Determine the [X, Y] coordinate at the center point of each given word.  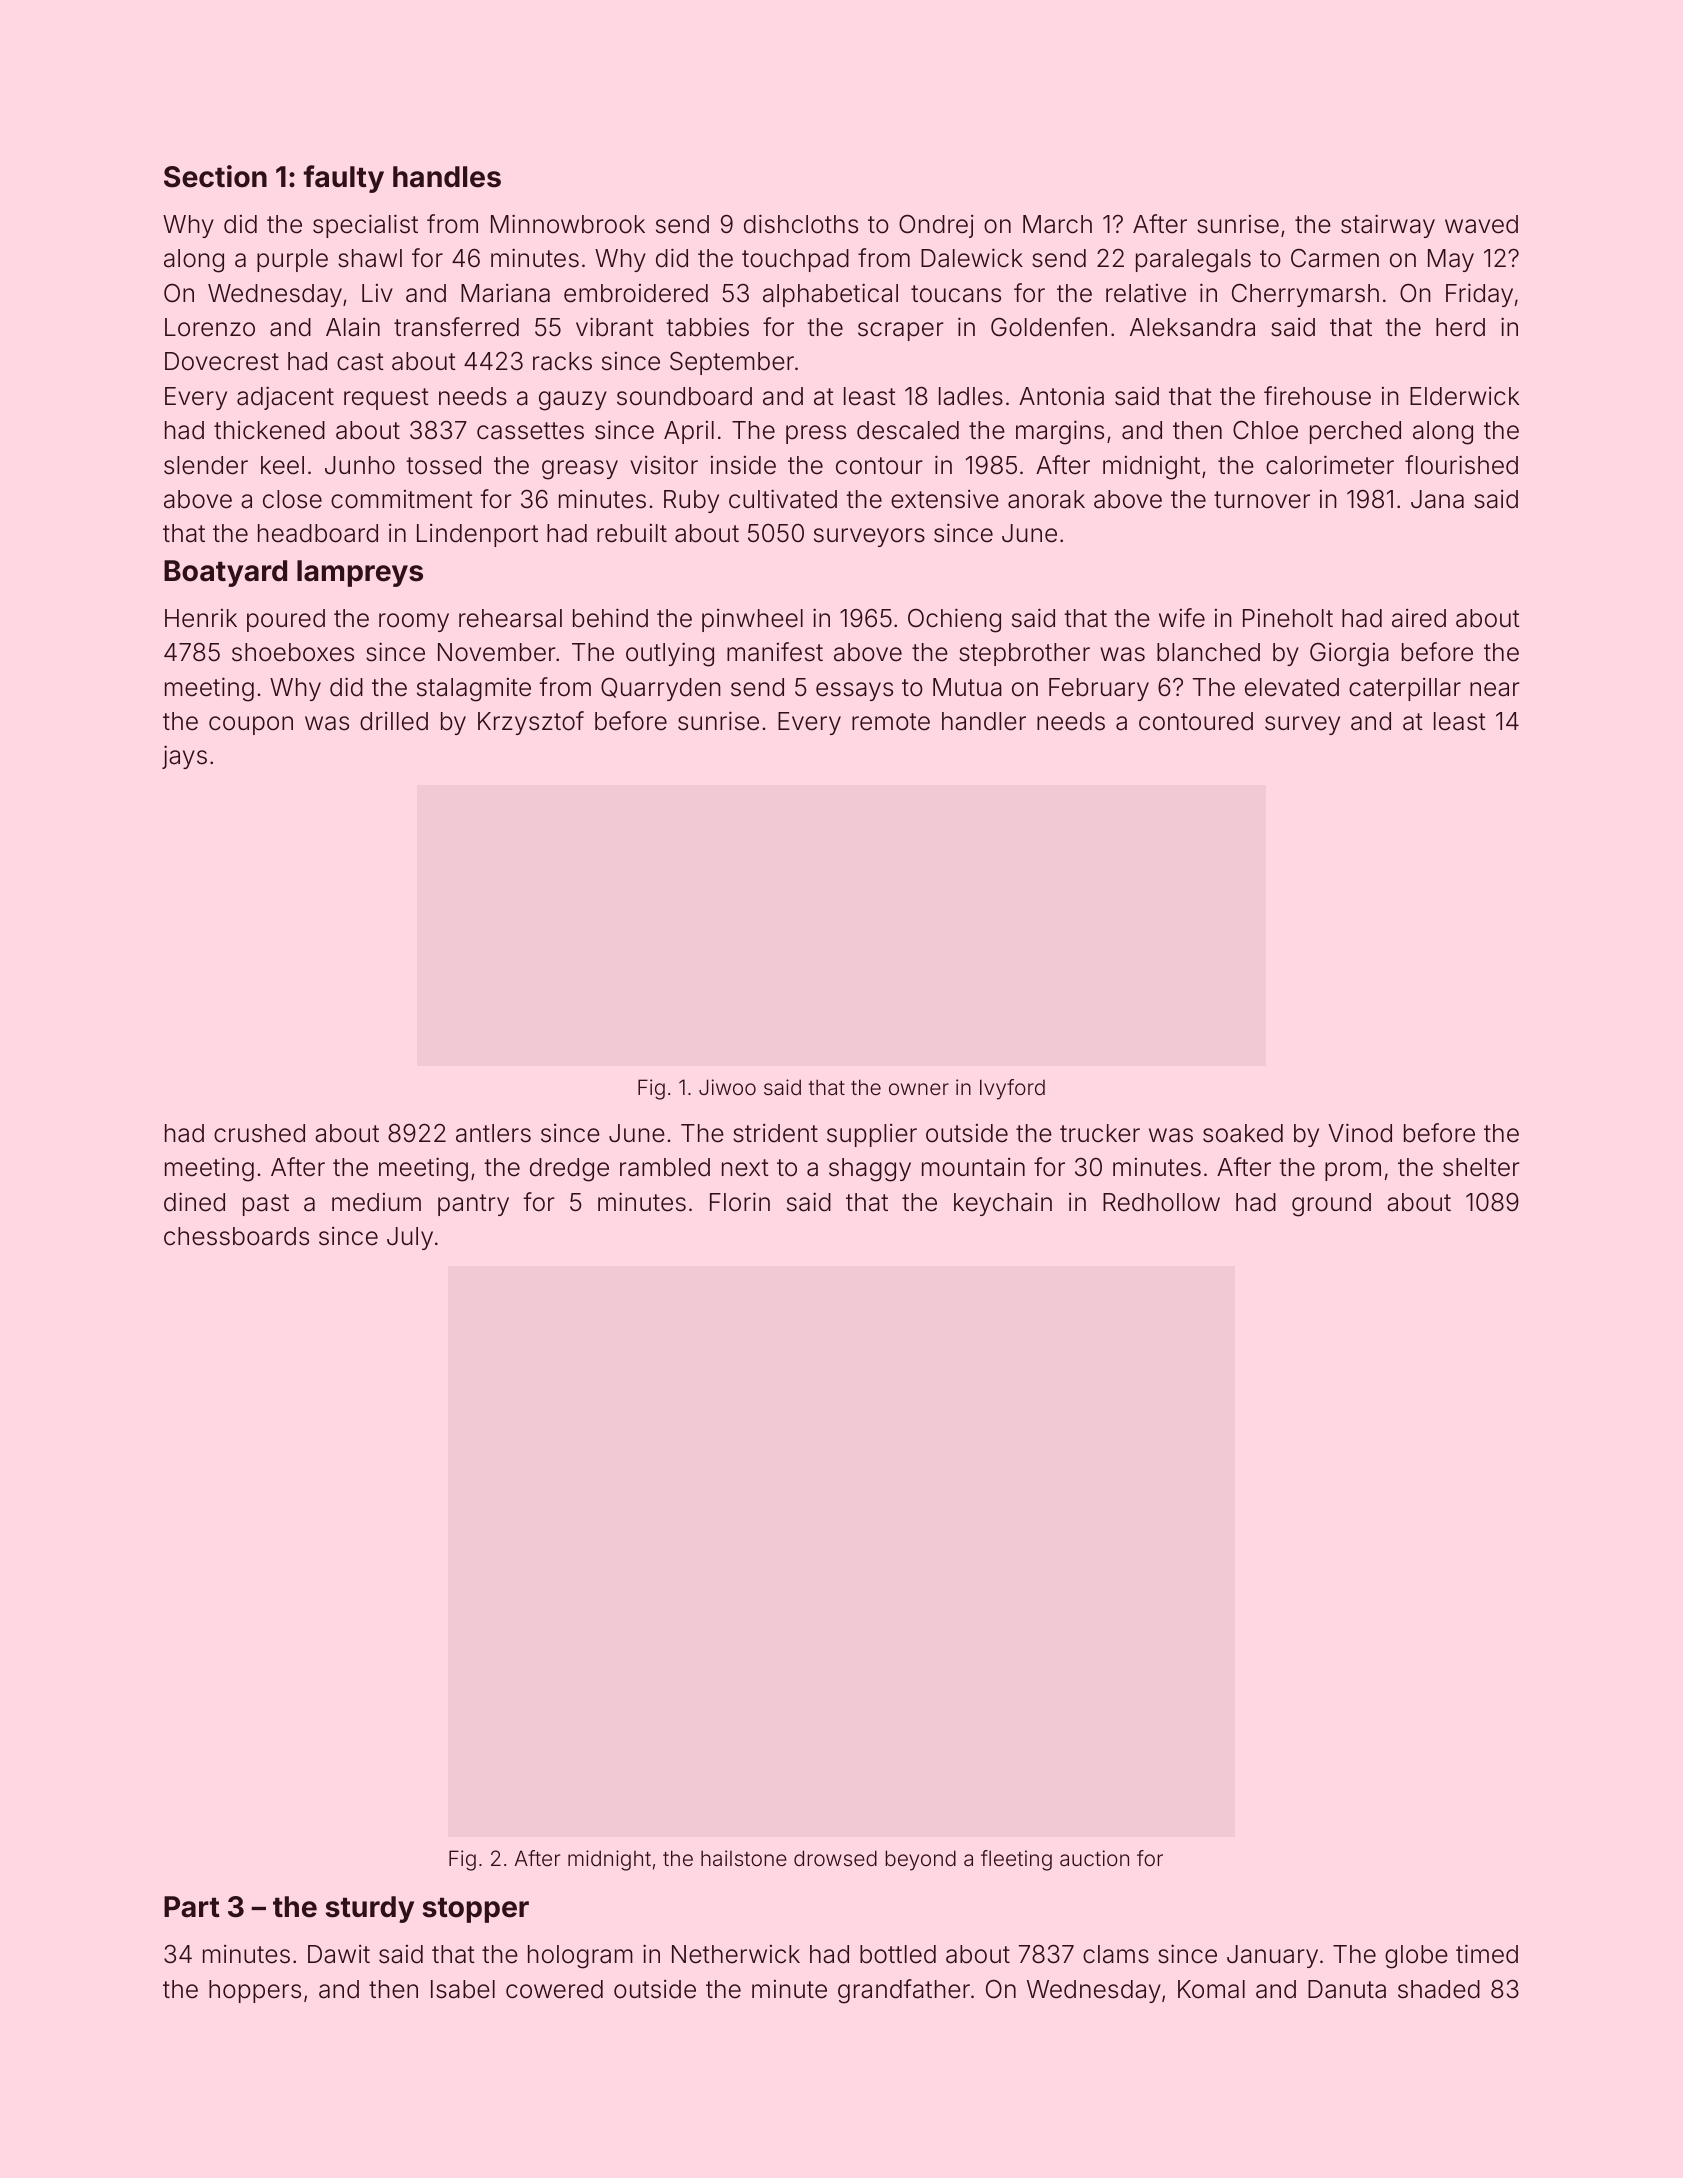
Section [215, 176]
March [1057, 224]
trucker [1100, 1133]
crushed [259, 1133]
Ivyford [1012, 1089]
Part [192, 1907]
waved [1481, 224]
